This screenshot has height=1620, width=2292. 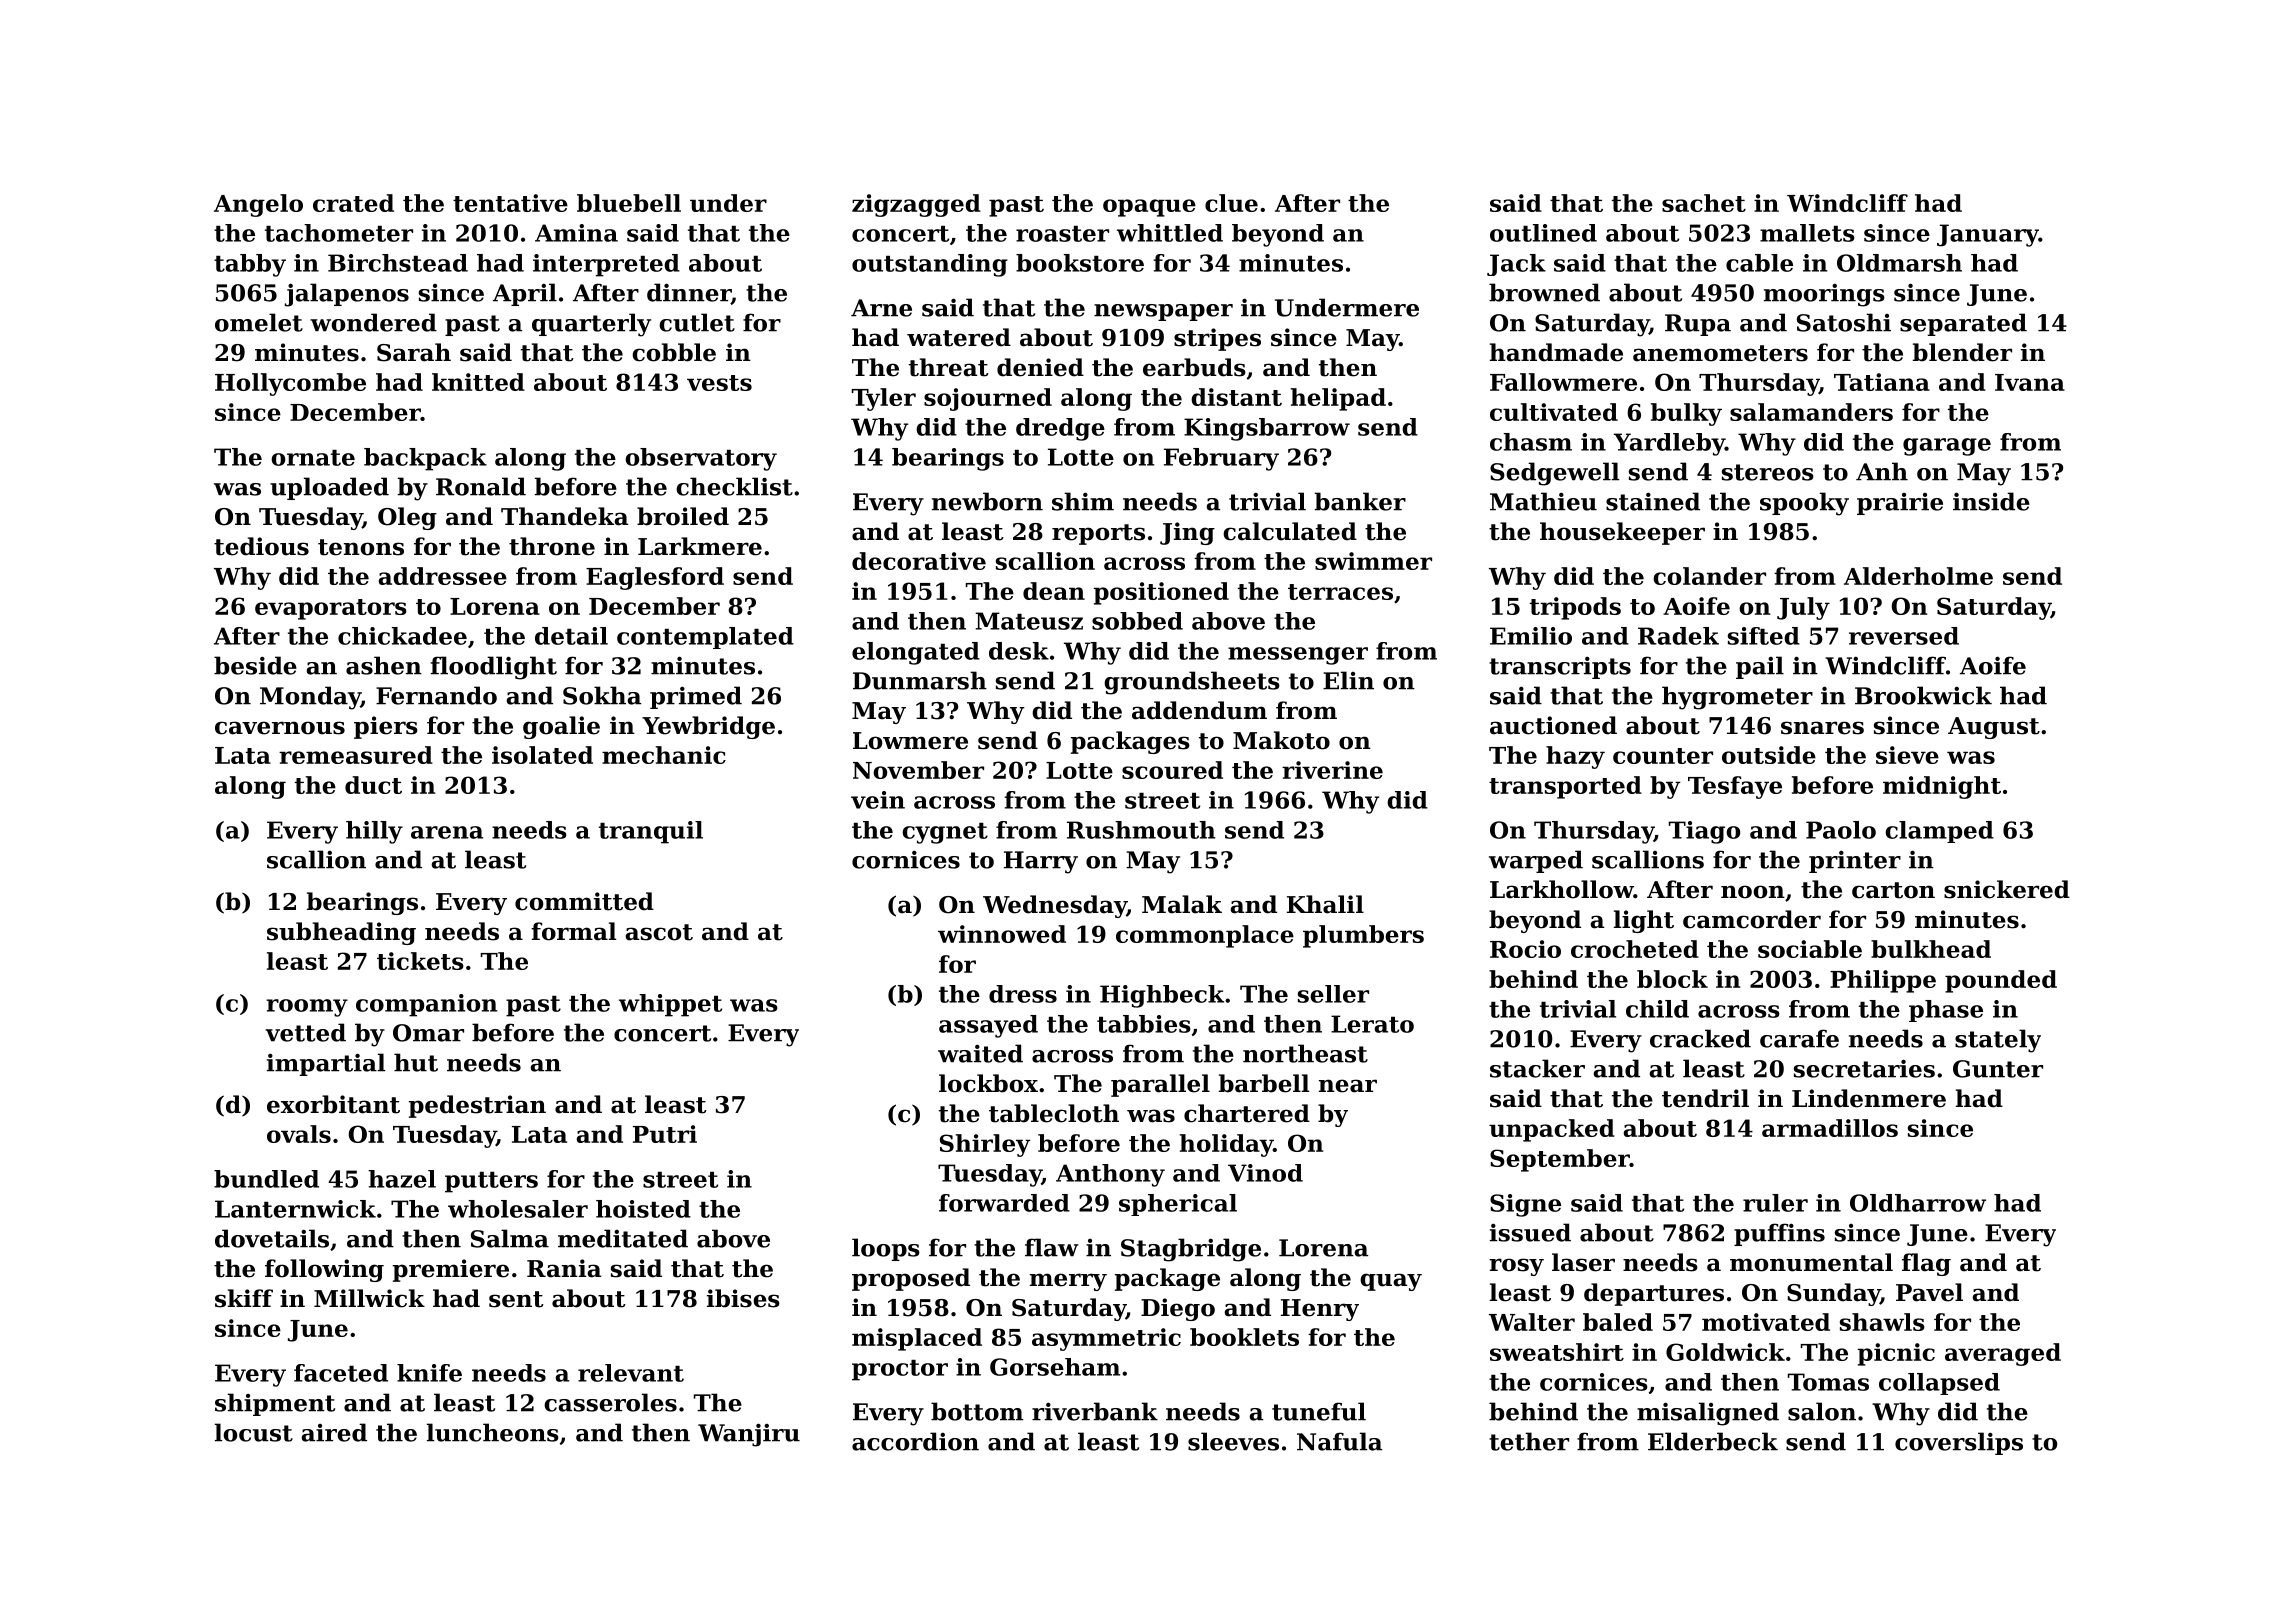 I want to click on newspaper, so click(x=1163, y=312).
